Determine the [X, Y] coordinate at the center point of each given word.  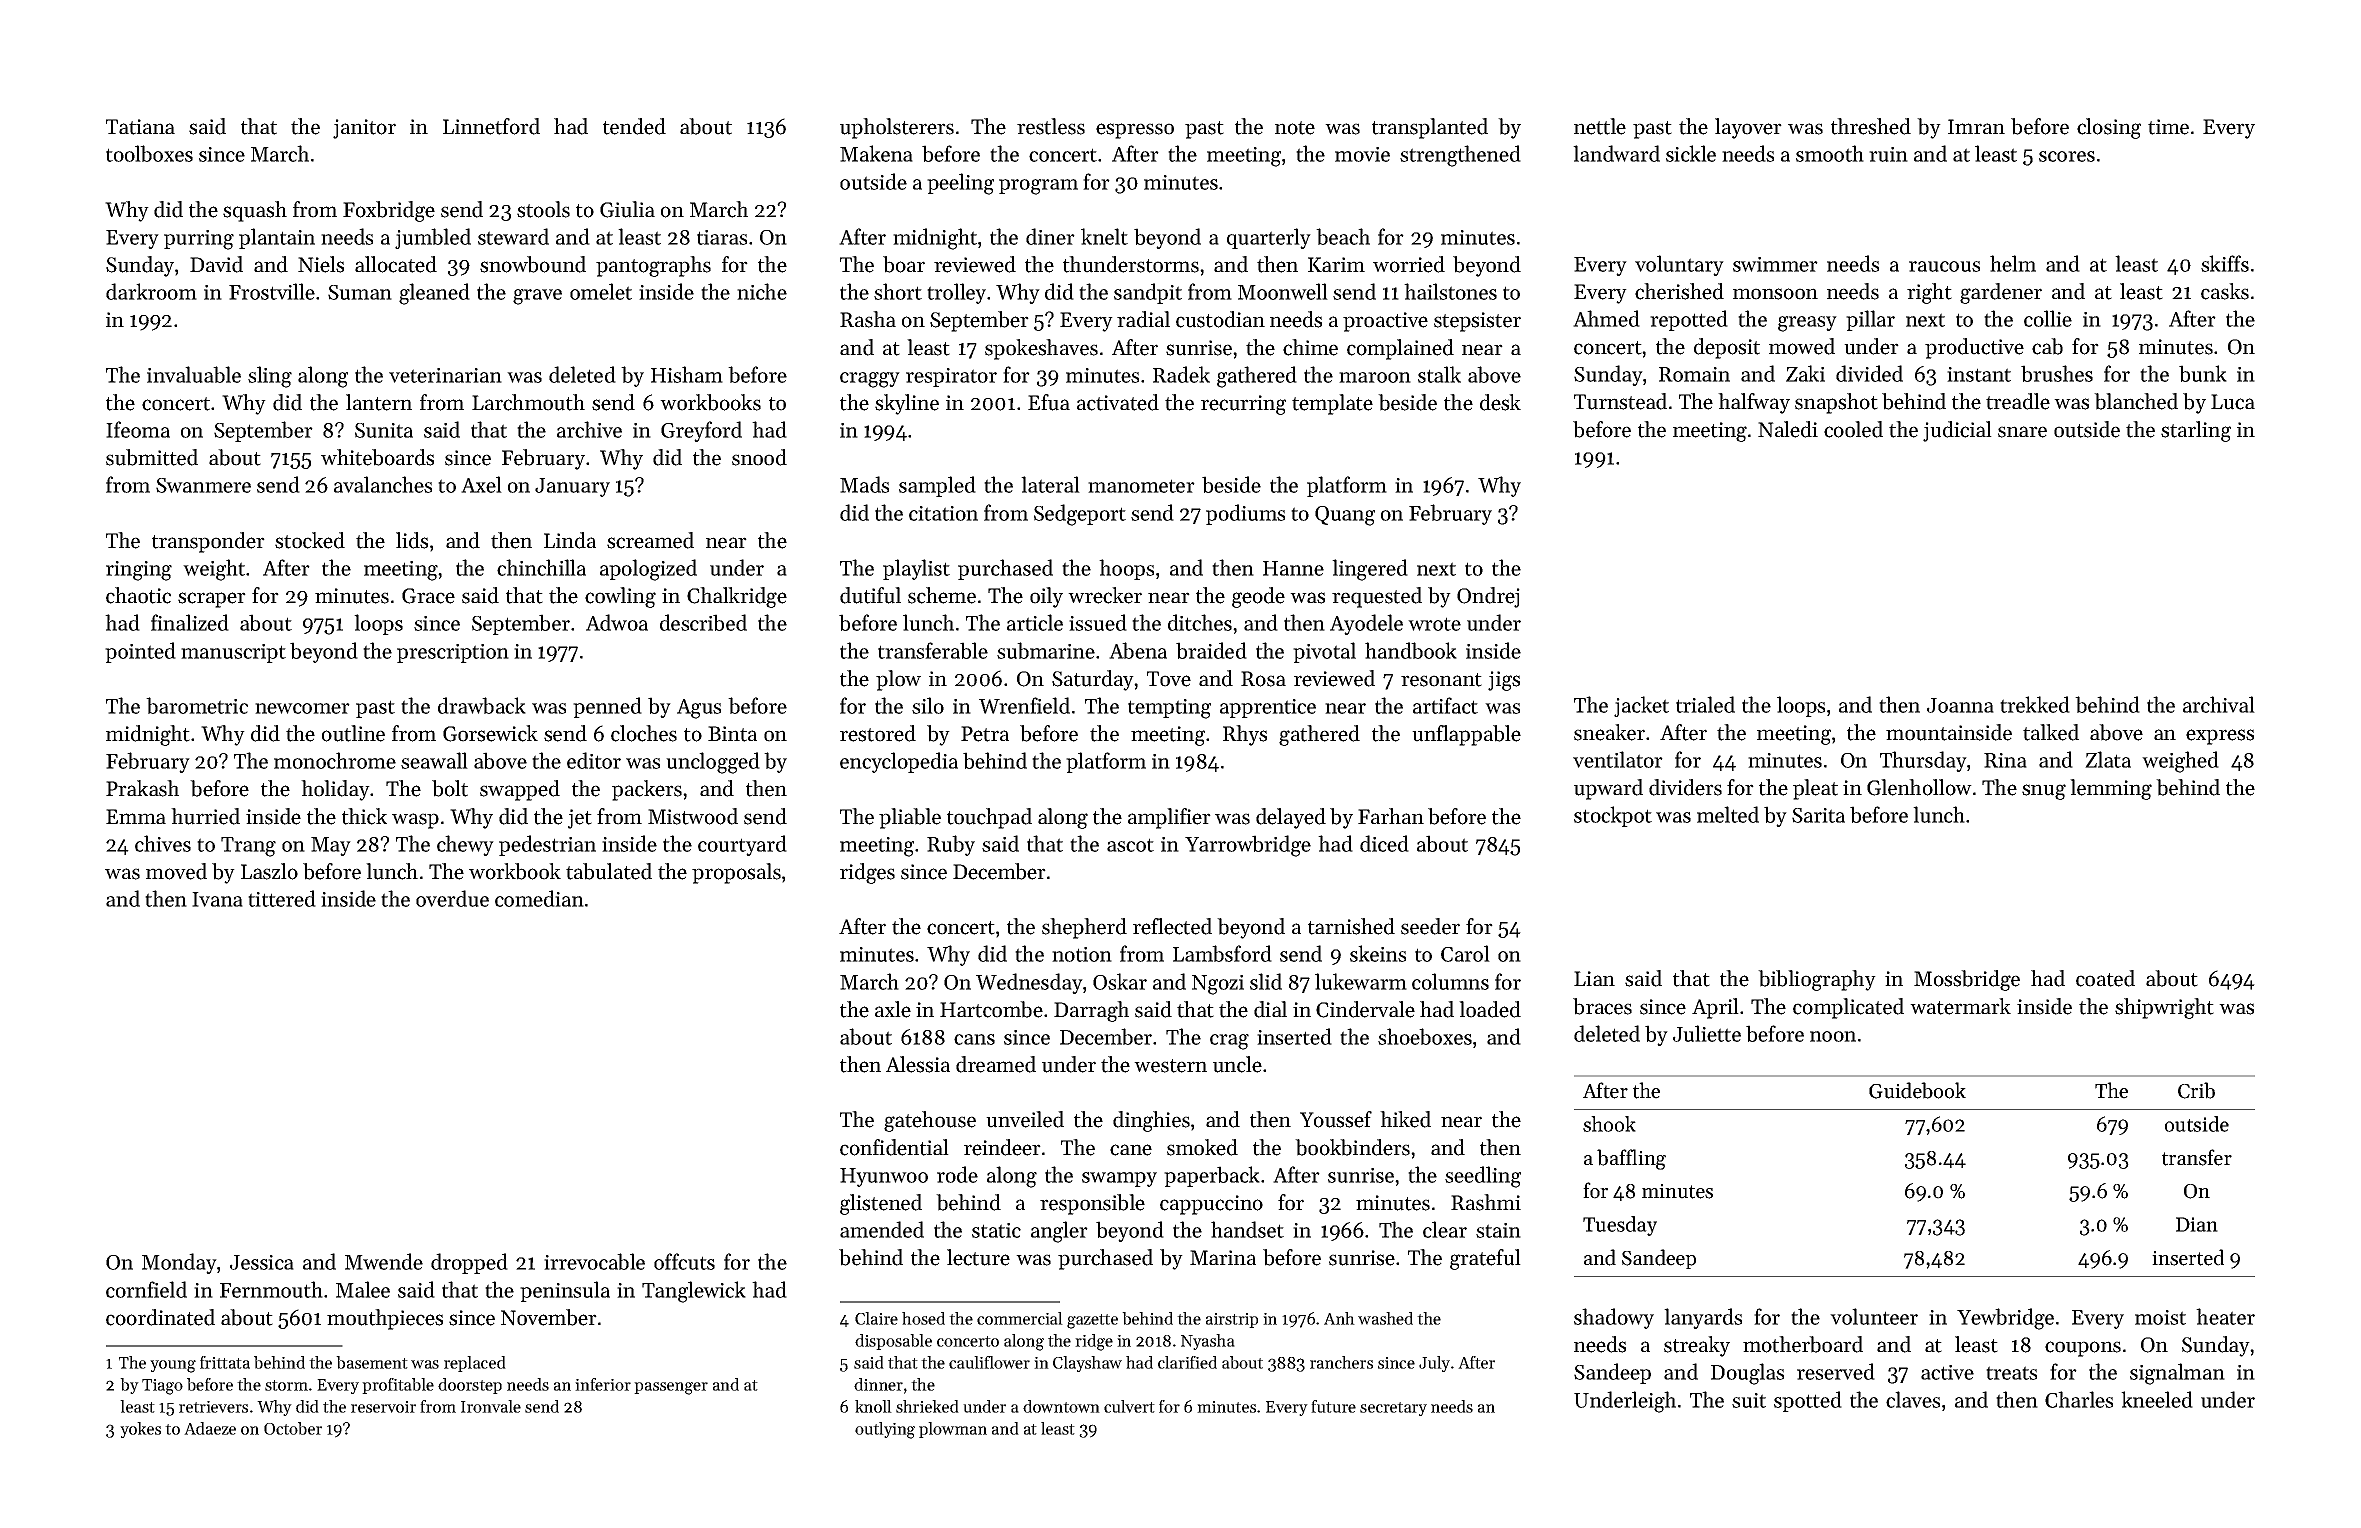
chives [163, 843]
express [2220, 737]
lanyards [1703, 1318]
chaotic [138, 595]
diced [1384, 843]
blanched [2136, 401]
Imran [1976, 126]
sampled [937, 486]
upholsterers [897, 128]
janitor [364, 129]
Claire [876, 1318]
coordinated [160, 1317]
